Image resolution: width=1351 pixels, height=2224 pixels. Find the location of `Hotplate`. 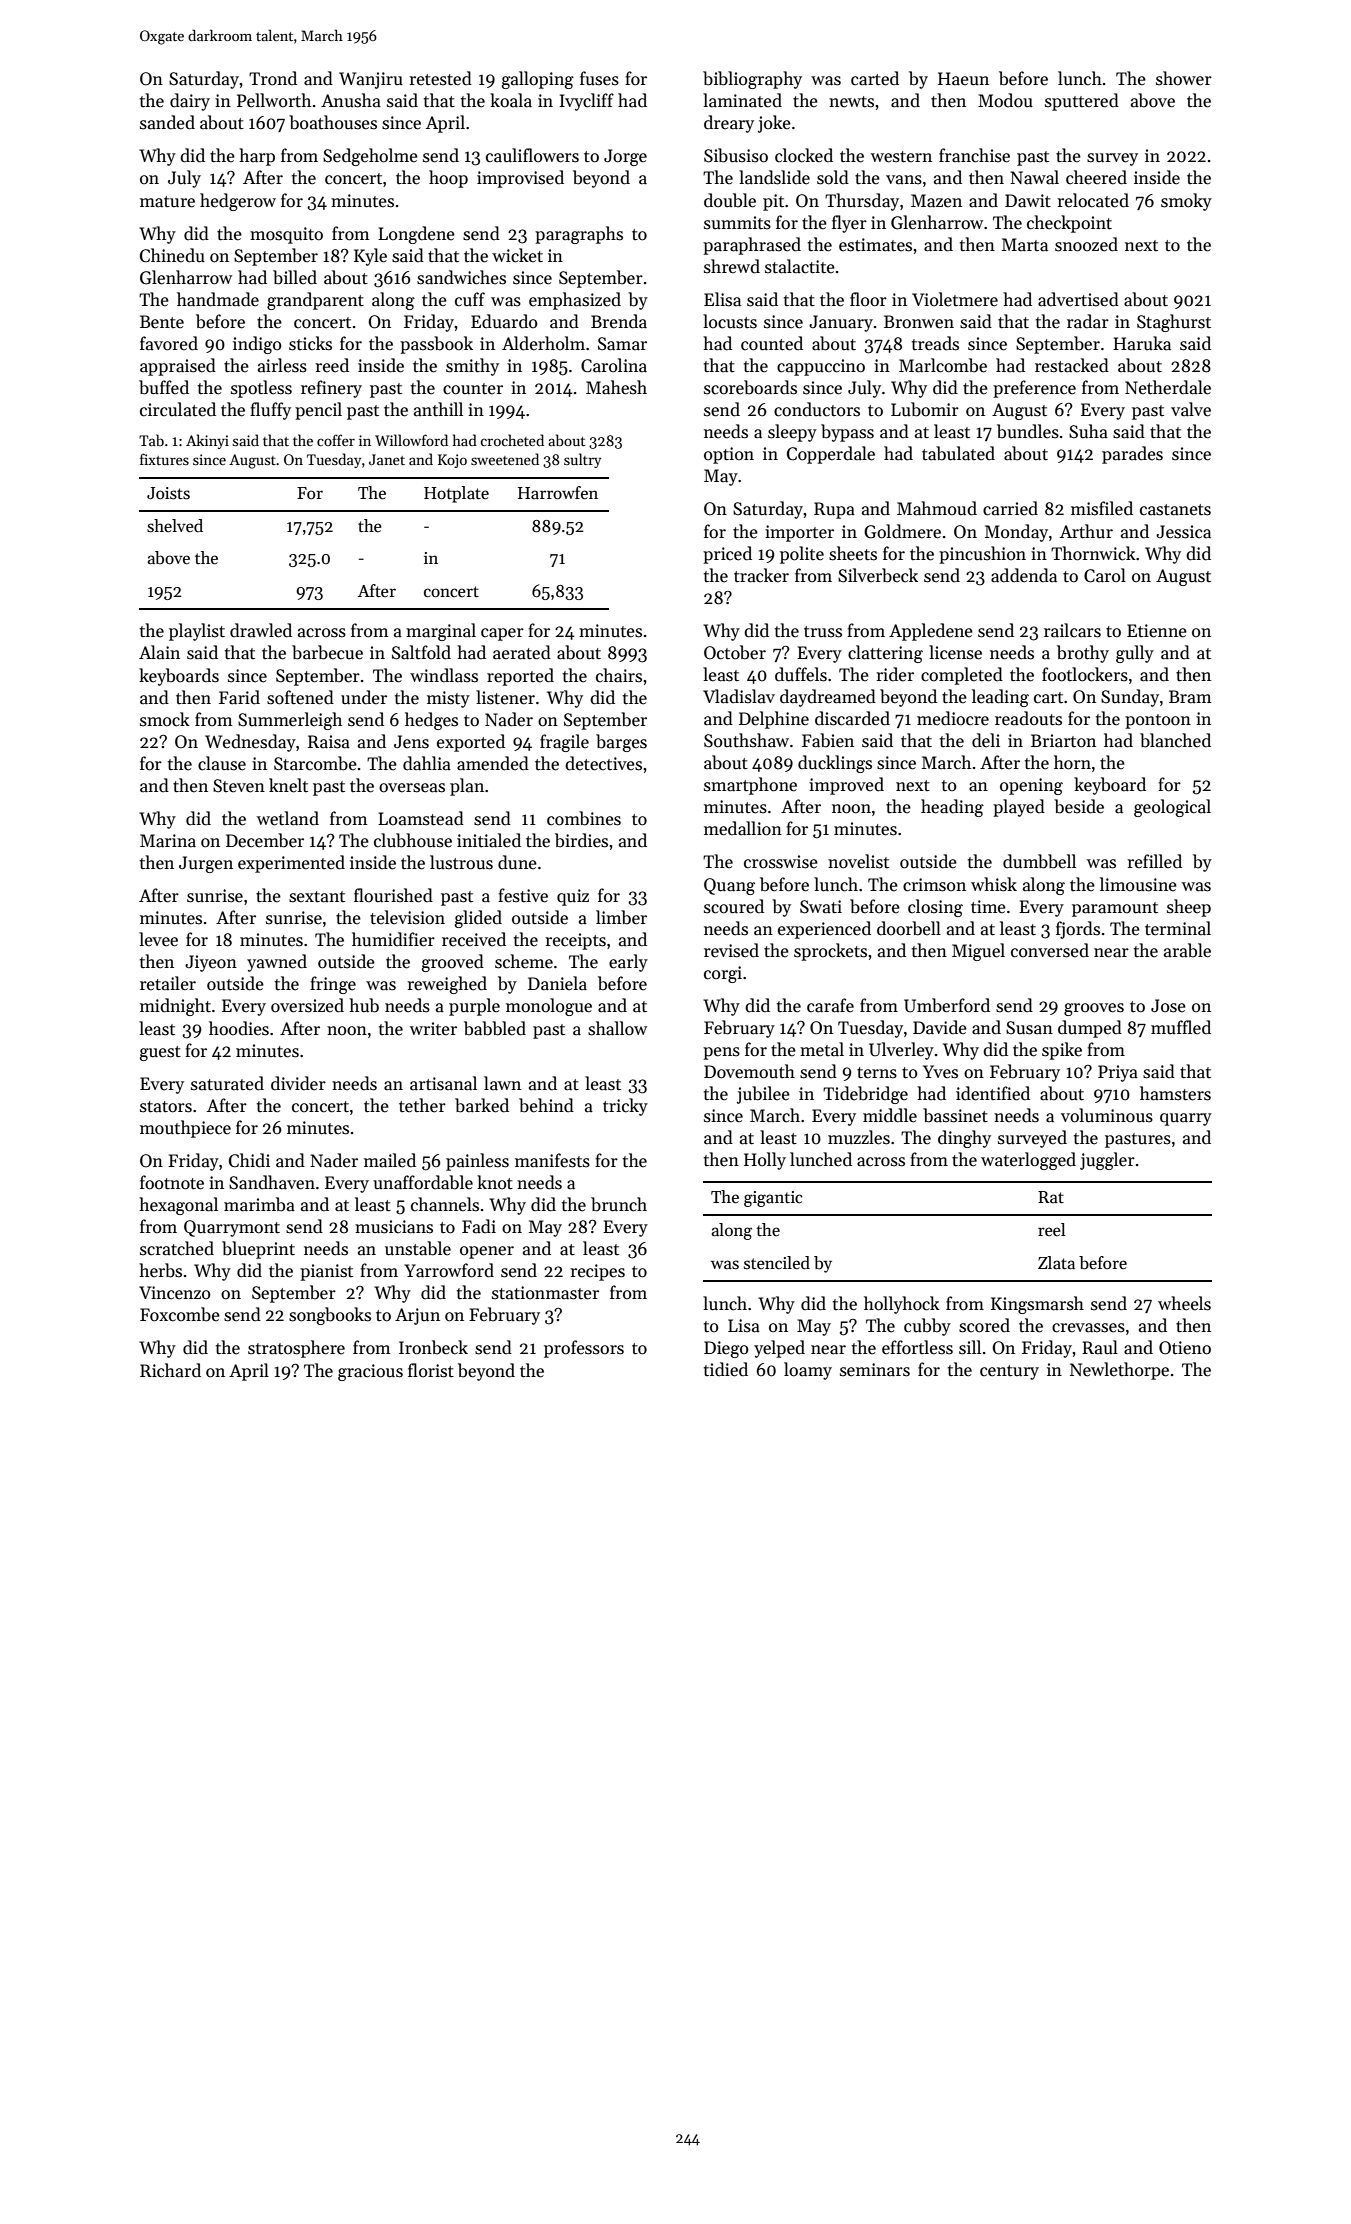

Hotplate is located at coordinates (456, 494).
